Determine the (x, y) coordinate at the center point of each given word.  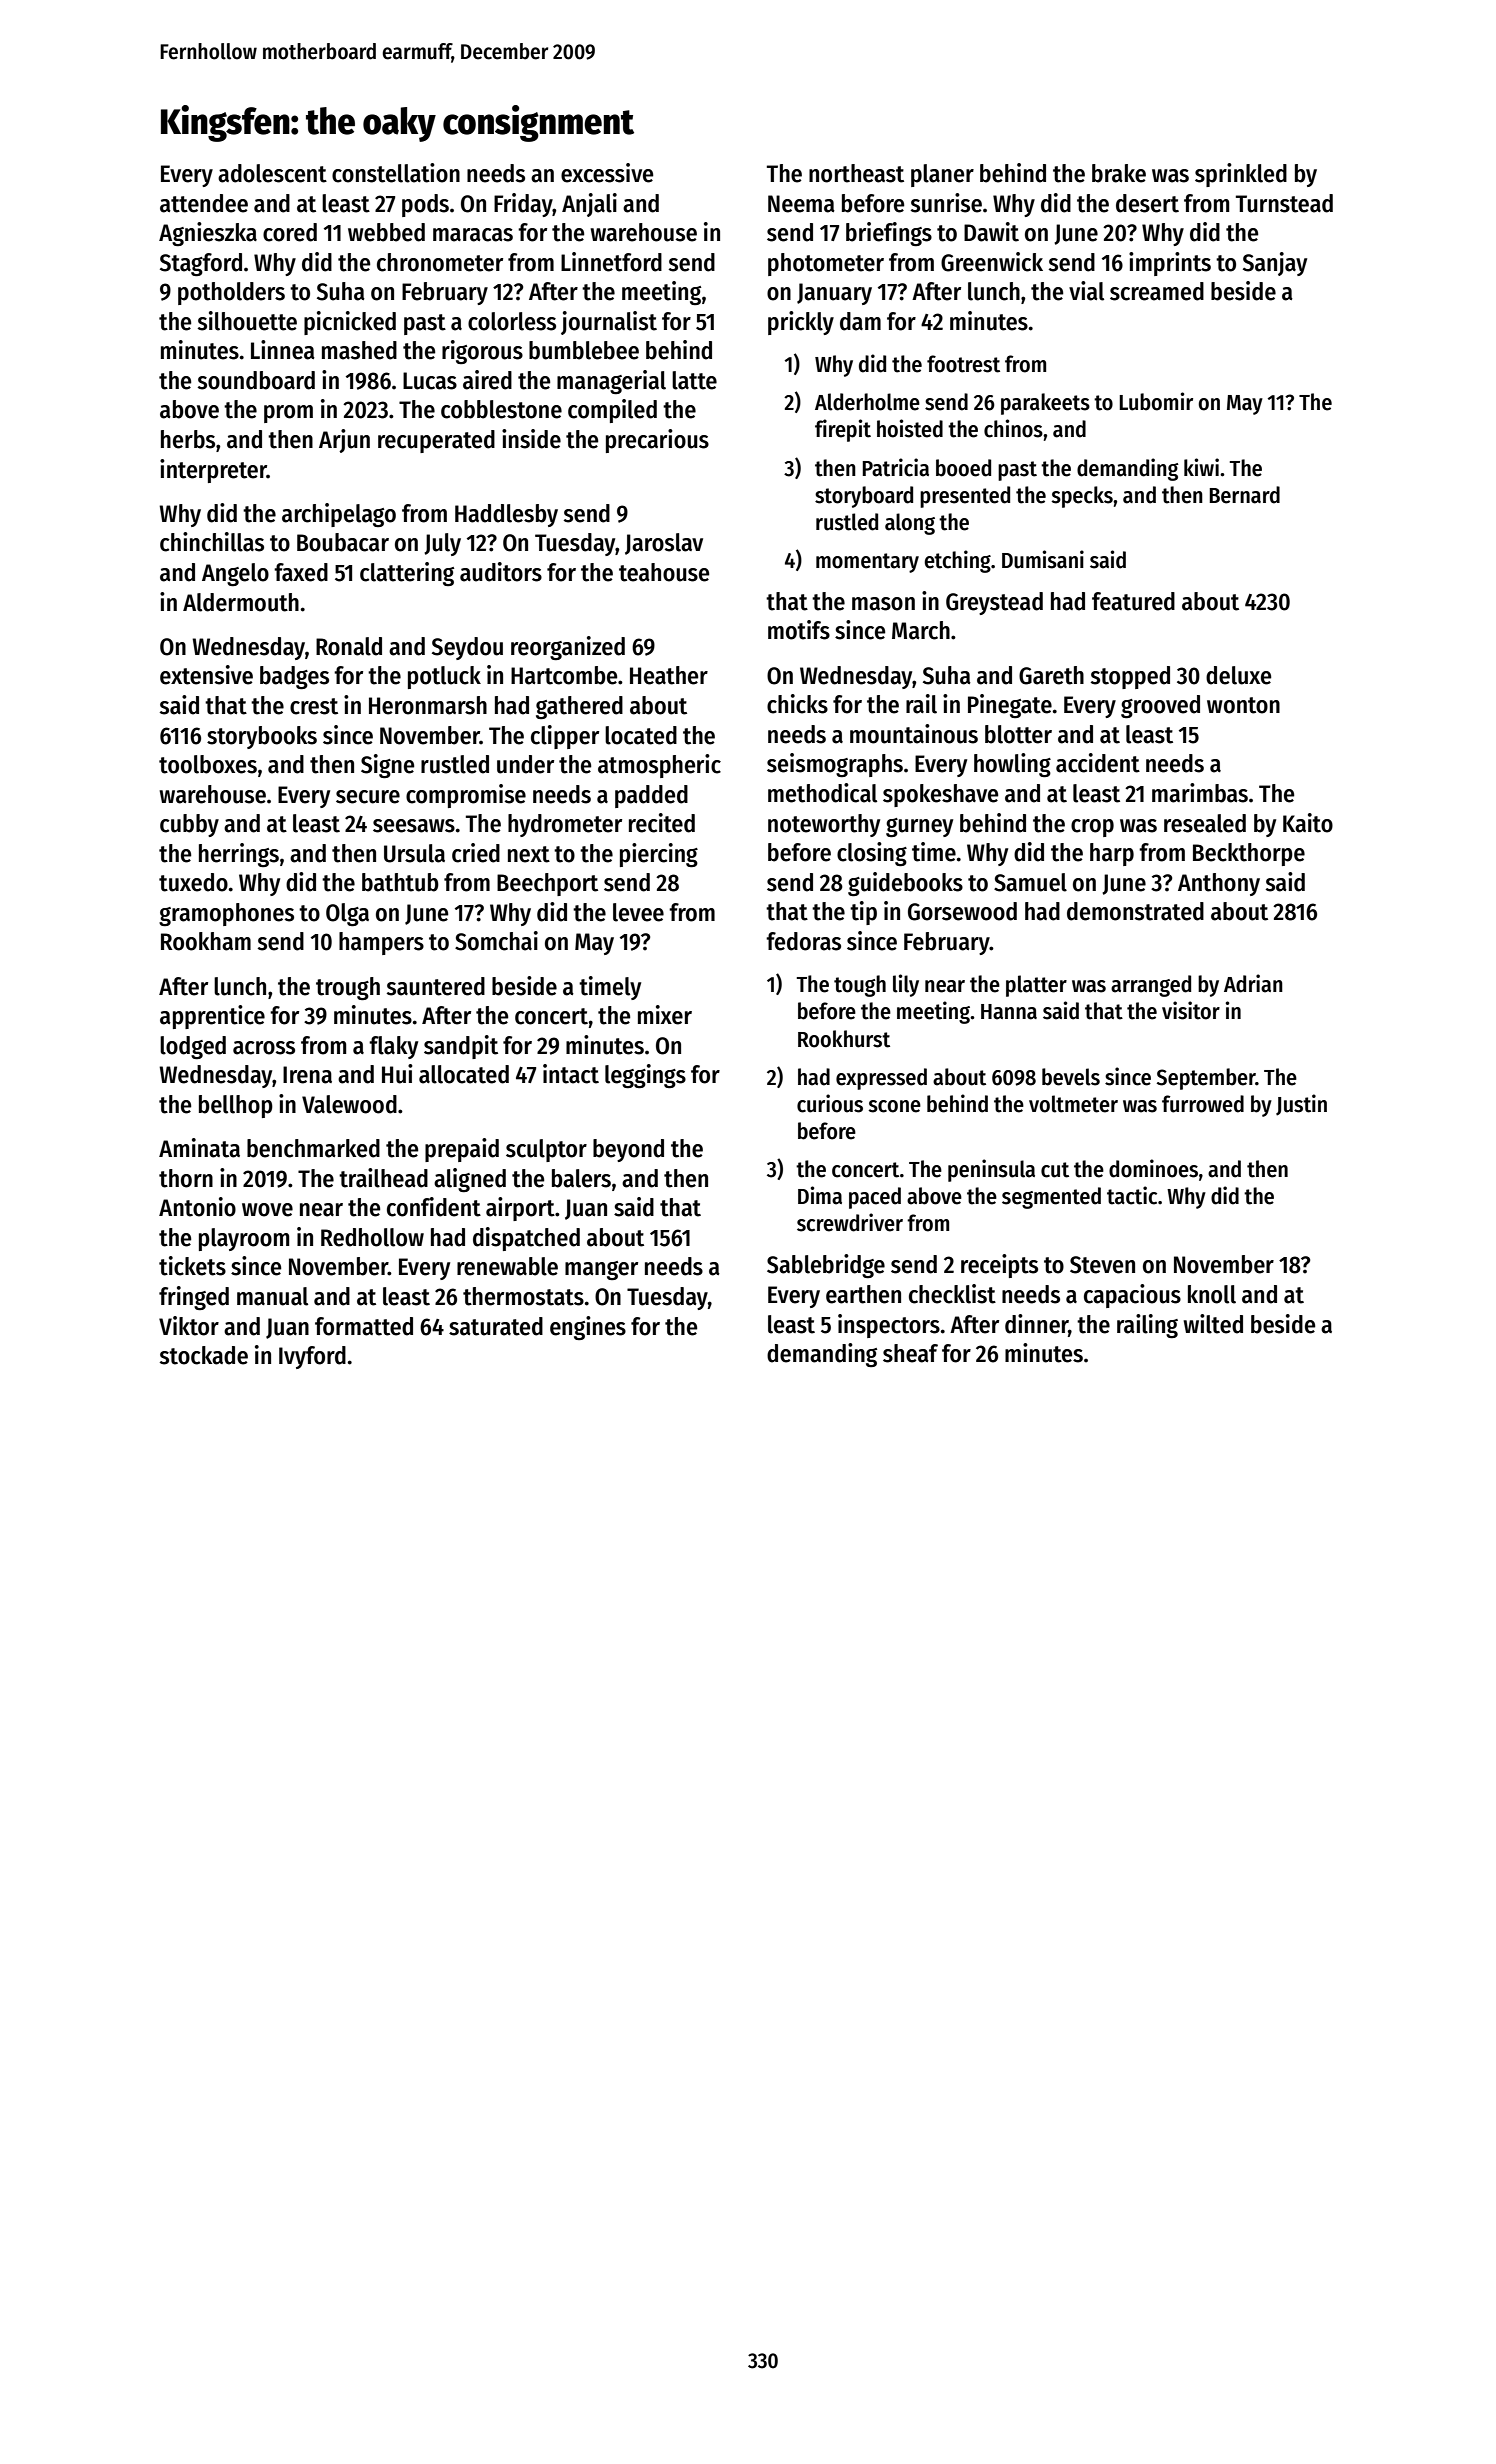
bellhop (236, 1106)
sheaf (910, 1353)
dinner (1037, 1324)
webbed (386, 232)
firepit (843, 430)
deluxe (1238, 675)
